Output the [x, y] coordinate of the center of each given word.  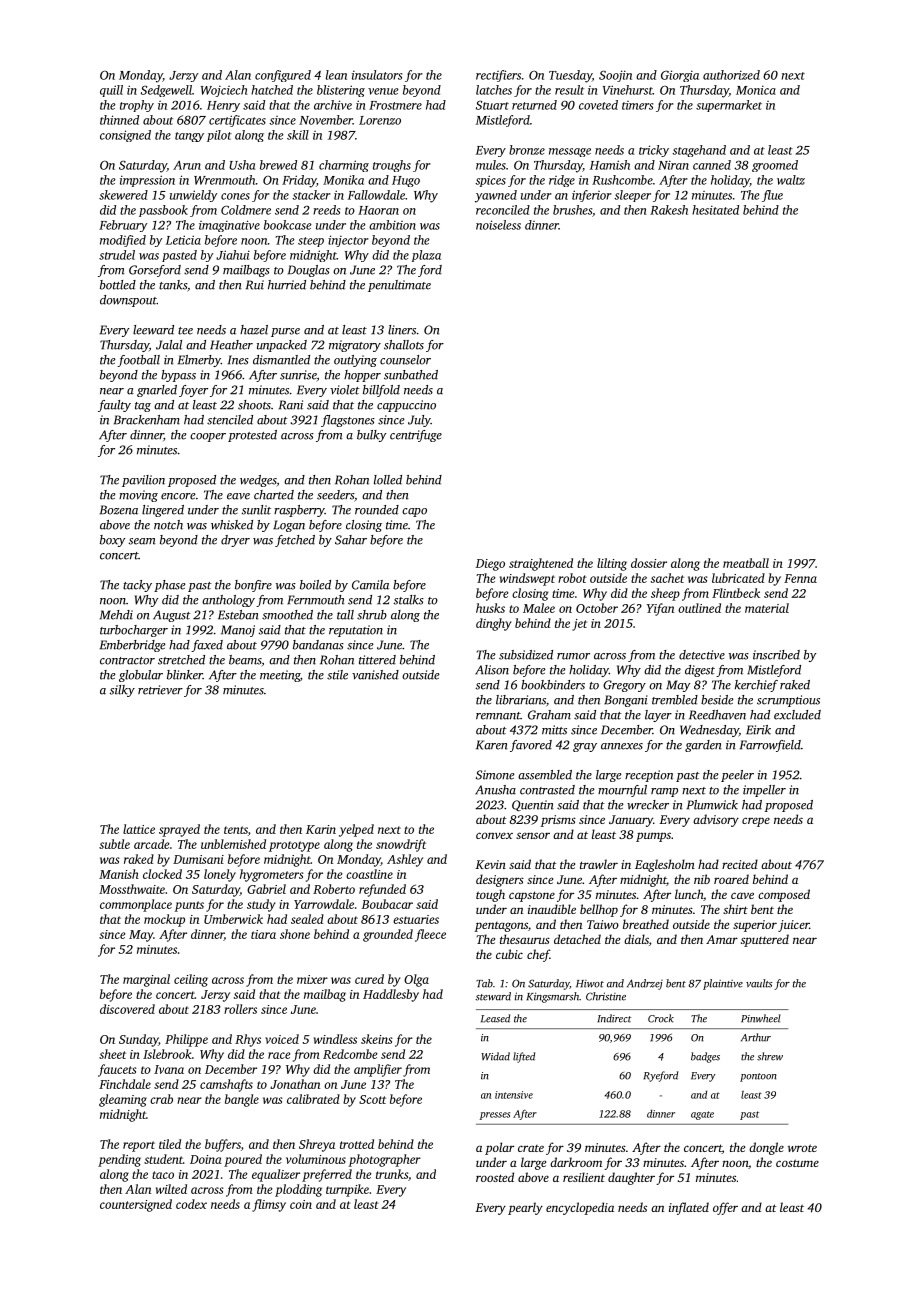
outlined [699, 608]
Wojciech [224, 91]
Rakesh [669, 210]
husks [490, 608]
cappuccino [406, 406]
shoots [254, 405]
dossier [649, 563]
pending [119, 1160]
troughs [392, 166]
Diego [490, 565]
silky [122, 691]
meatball [746, 563]
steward [493, 996]
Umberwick [233, 919]
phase [170, 586]
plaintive [723, 984]
